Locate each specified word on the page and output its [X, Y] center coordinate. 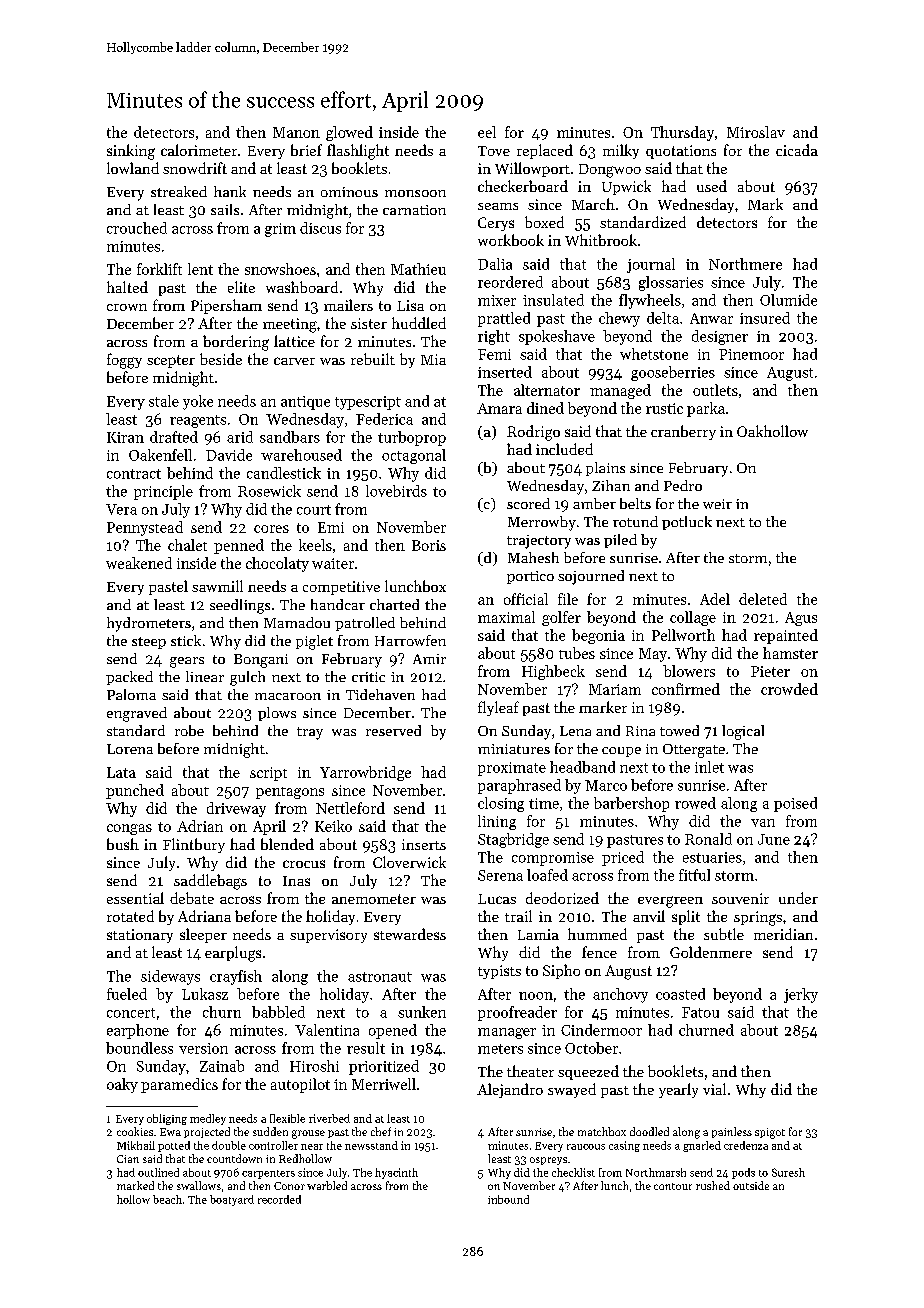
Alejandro [510, 1090]
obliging [167, 1119]
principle [163, 492]
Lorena [130, 749]
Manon [296, 132]
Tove [494, 151]
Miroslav [756, 132]
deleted [763, 599]
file [568, 599]
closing [501, 804]
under [798, 898]
